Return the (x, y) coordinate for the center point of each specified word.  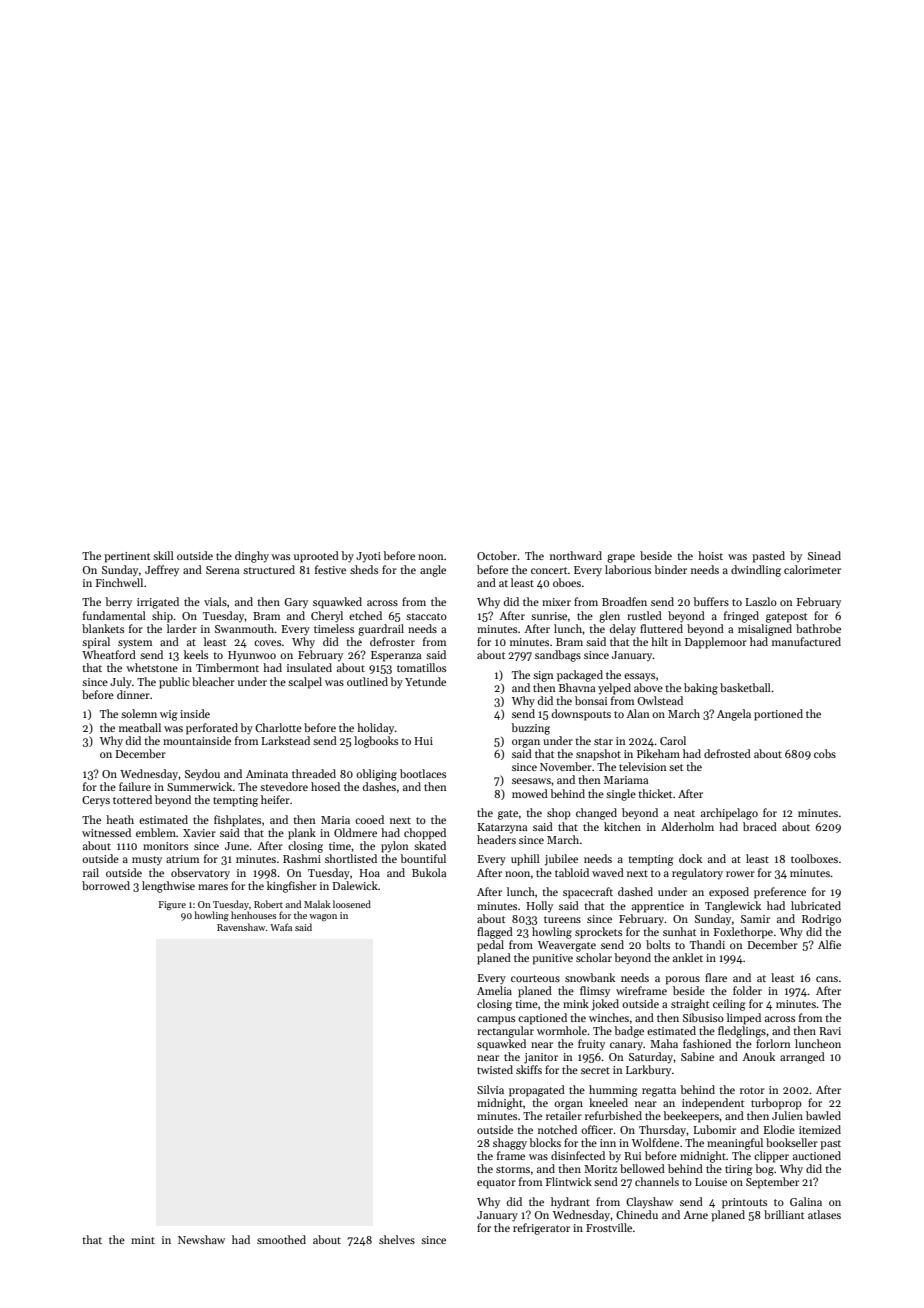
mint (143, 1240)
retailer (564, 1115)
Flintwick (569, 1181)
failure (135, 786)
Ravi (830, 1031)
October (497, 555)
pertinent (127, 557)
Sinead (824, 555)
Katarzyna (502, 828)
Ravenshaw (241, 927)
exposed (729, 893)
